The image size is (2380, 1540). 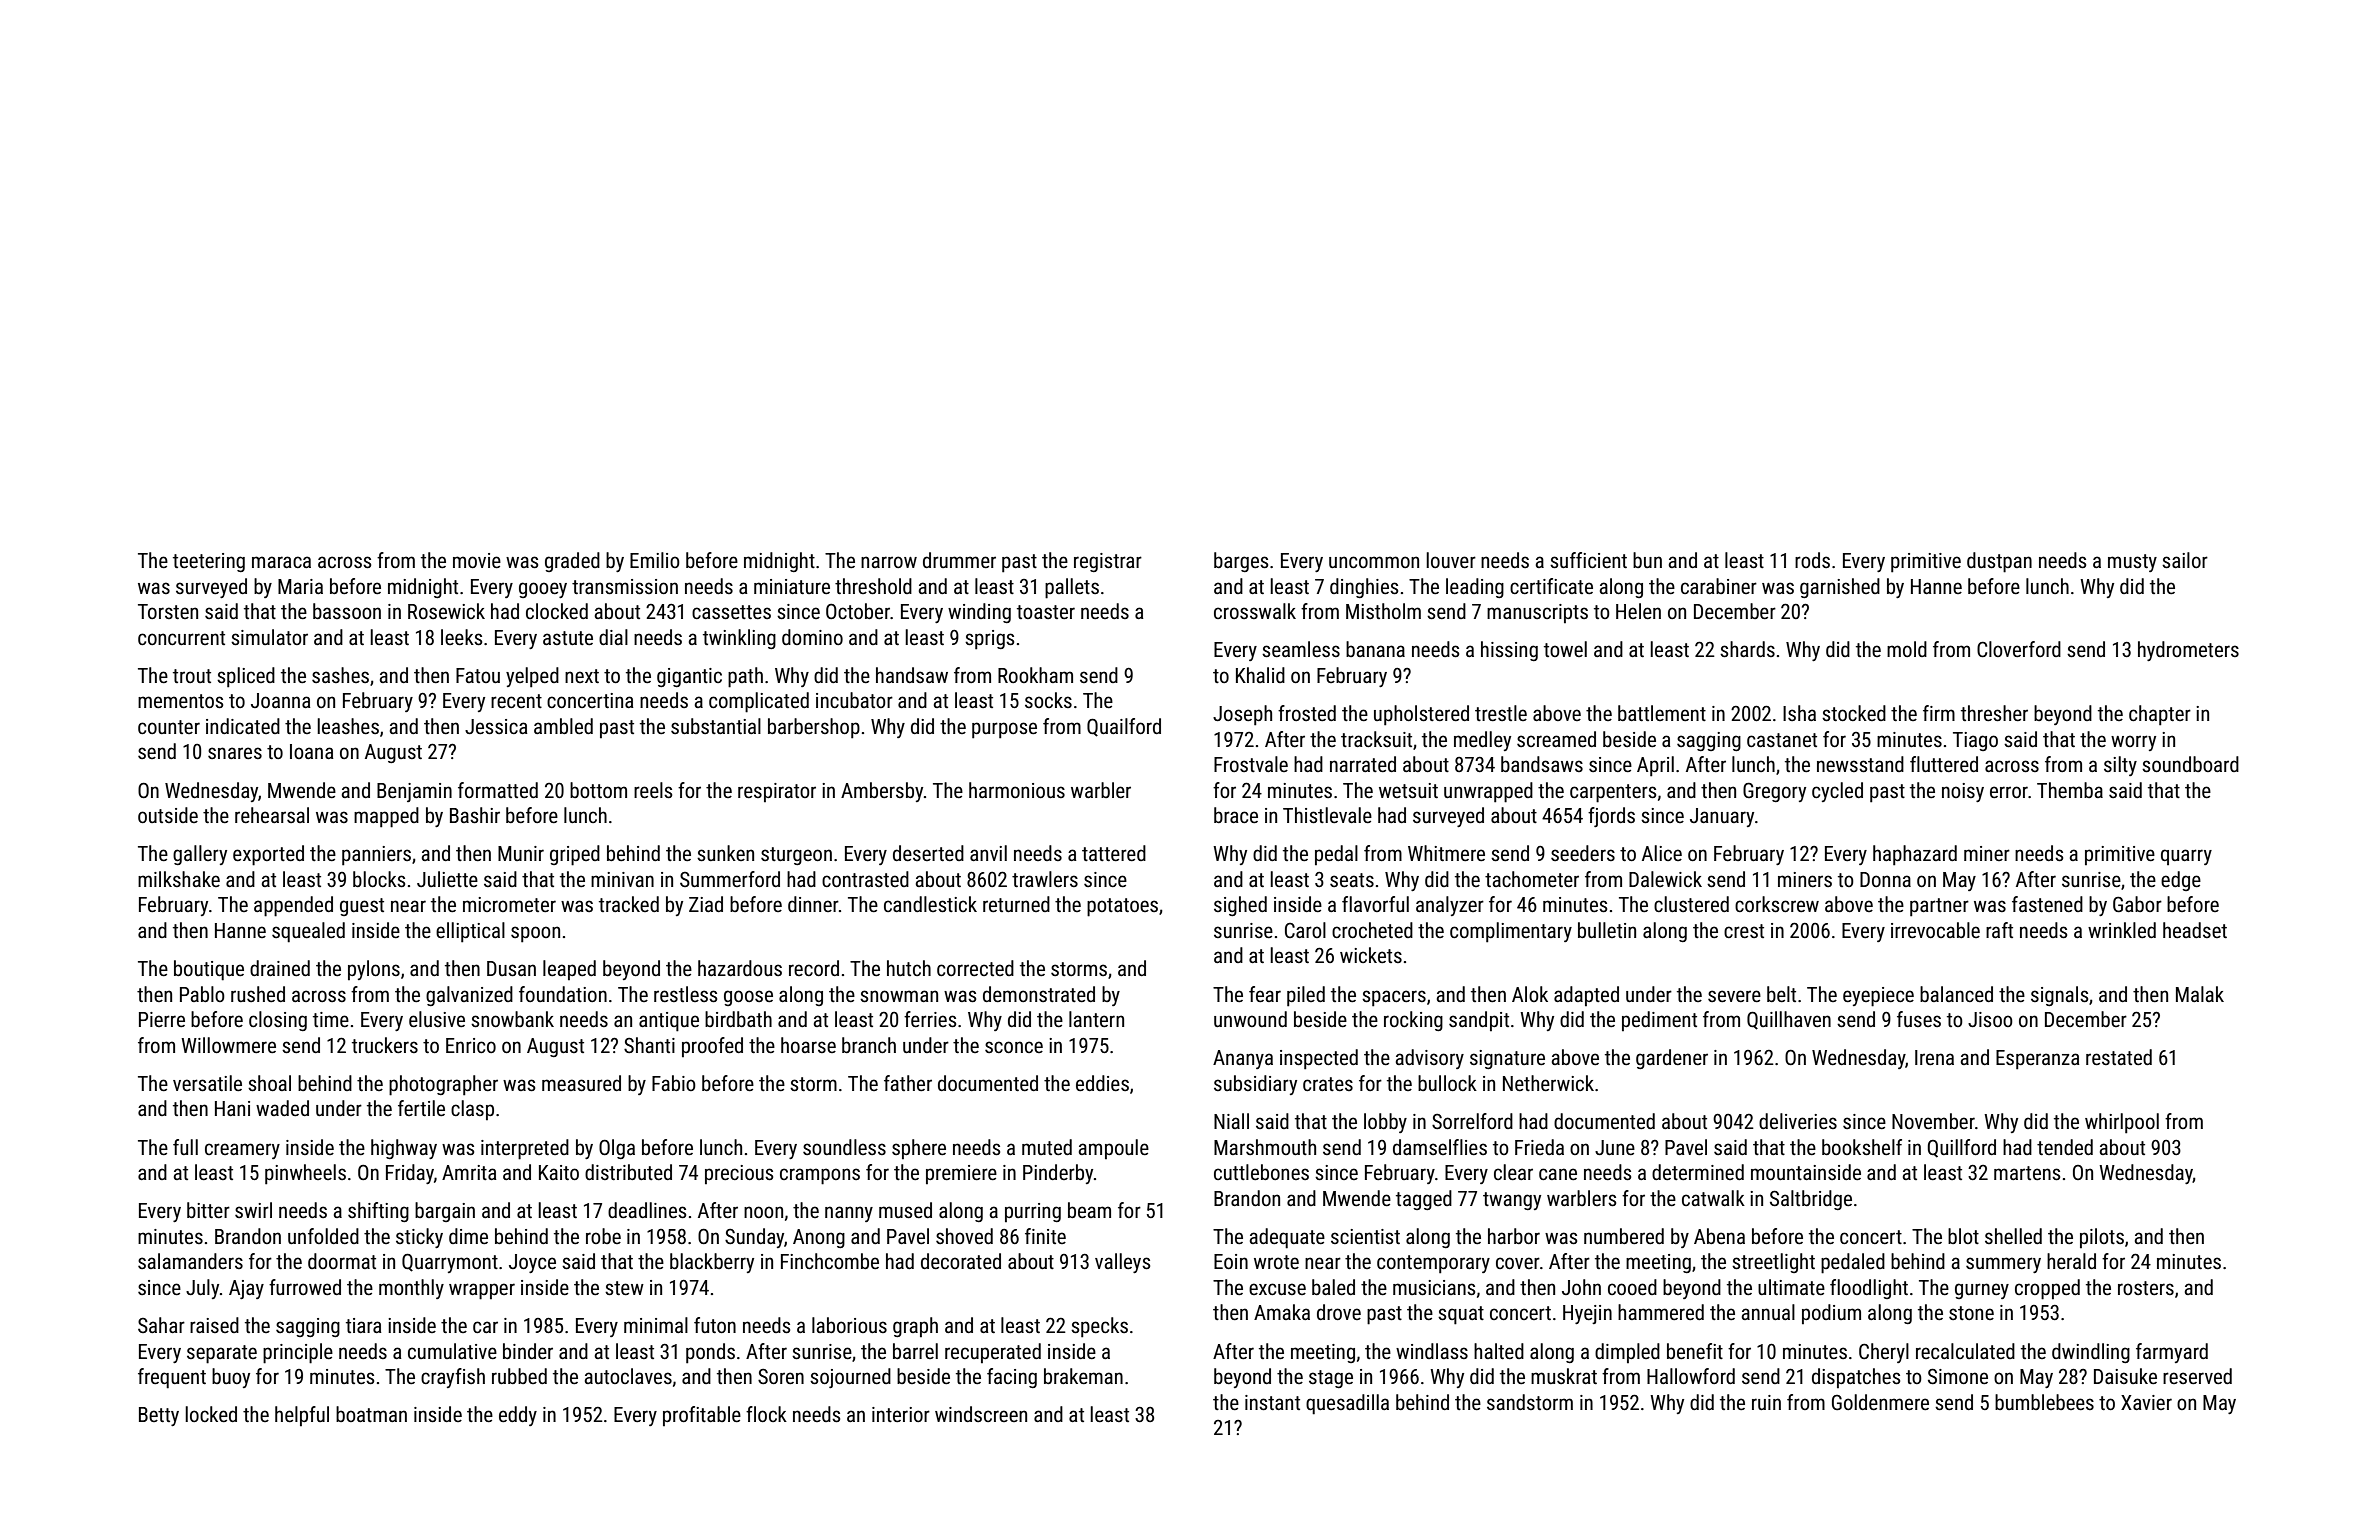 What do you see at coordinates (331, 1020) in the screenshot?
I see `time` at bounding box center [331, 1020].
